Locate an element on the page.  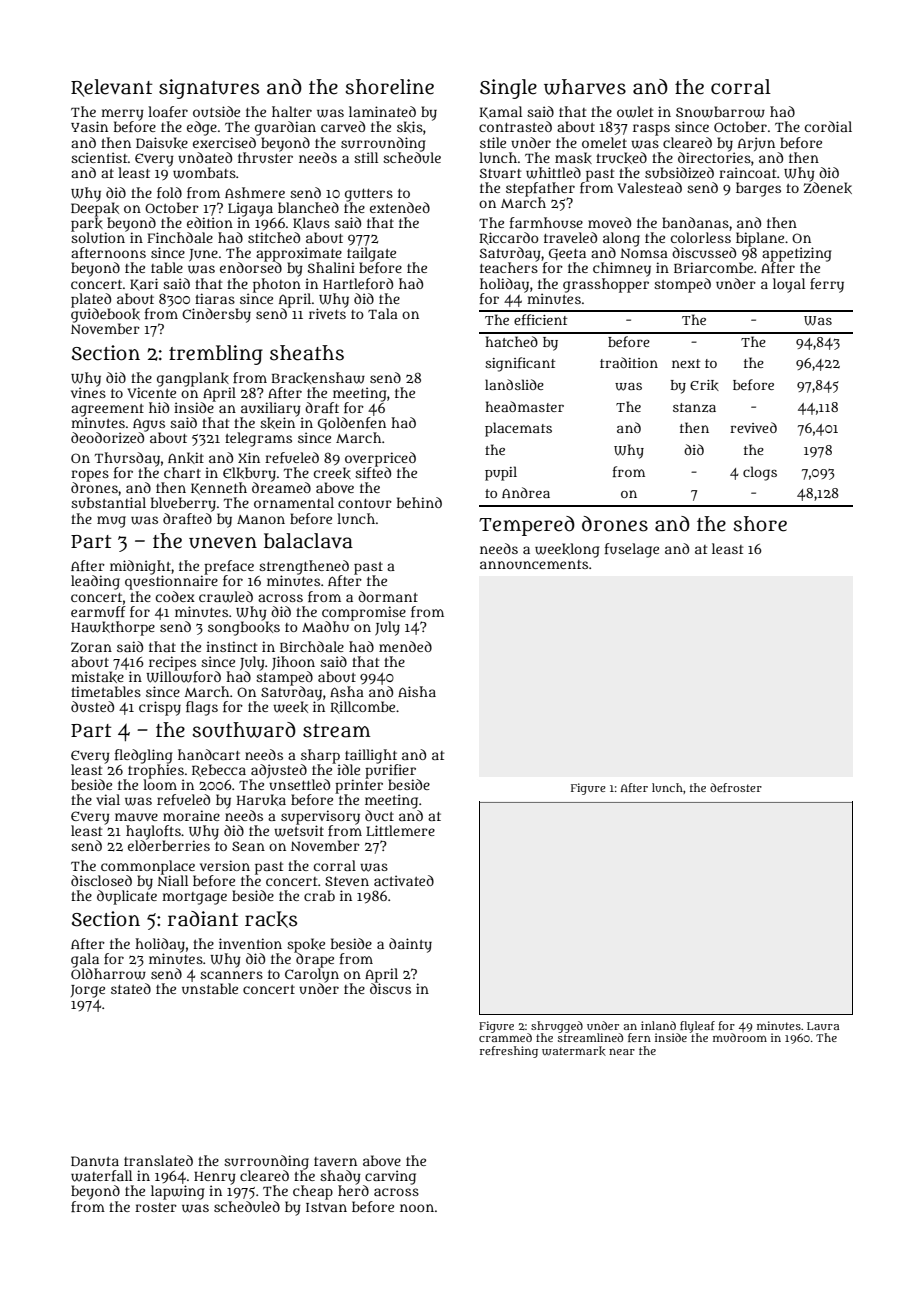
watermark is located at coordinates (574, 1051).
